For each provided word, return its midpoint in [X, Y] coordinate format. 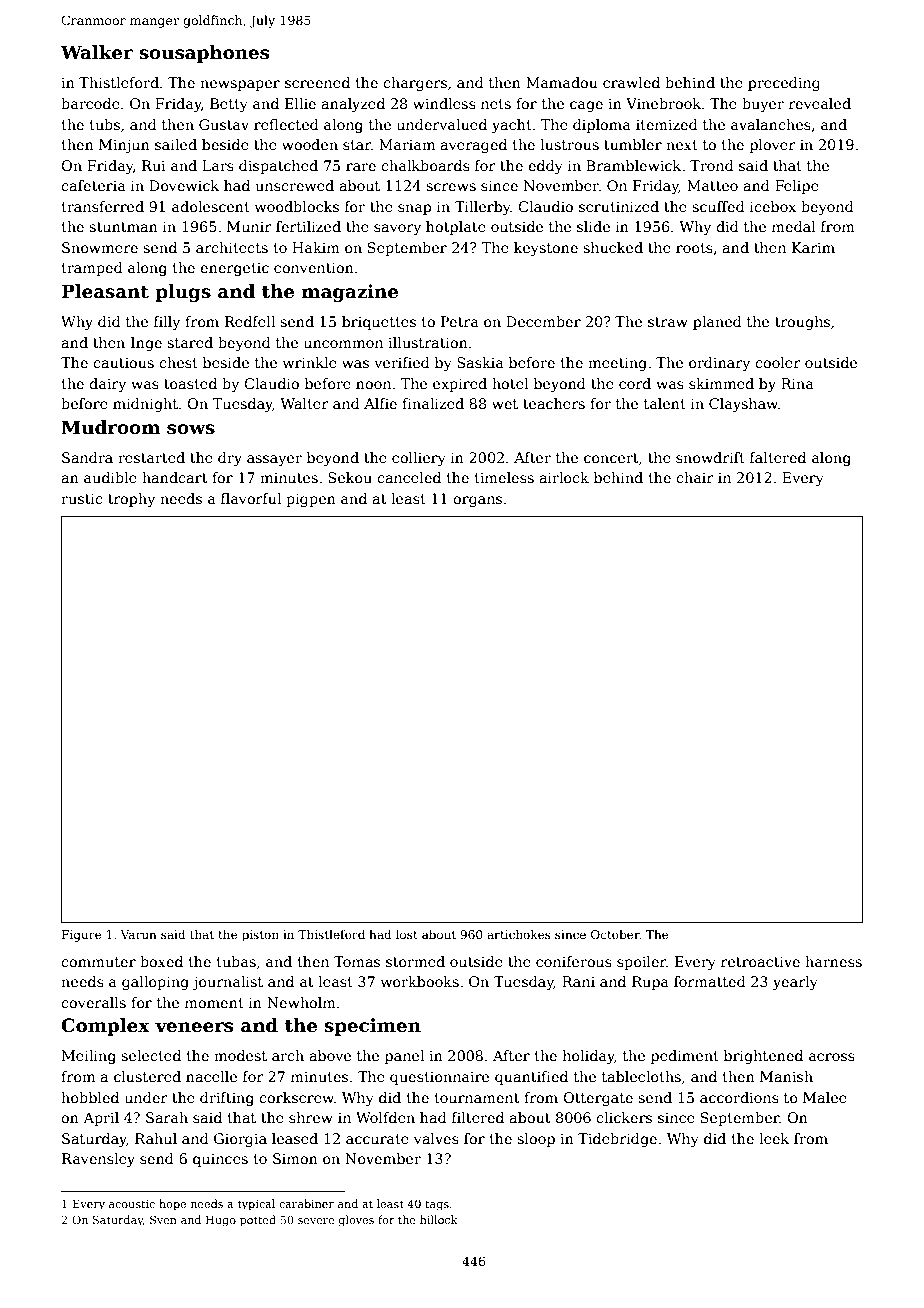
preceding [784, 84]
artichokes [519, 934]
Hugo [221, 1221]
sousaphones [204, 54]
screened [317, 82]
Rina [797, 383]
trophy [131, 500]
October [615, 934]
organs [477, 501]
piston [260, 936]
